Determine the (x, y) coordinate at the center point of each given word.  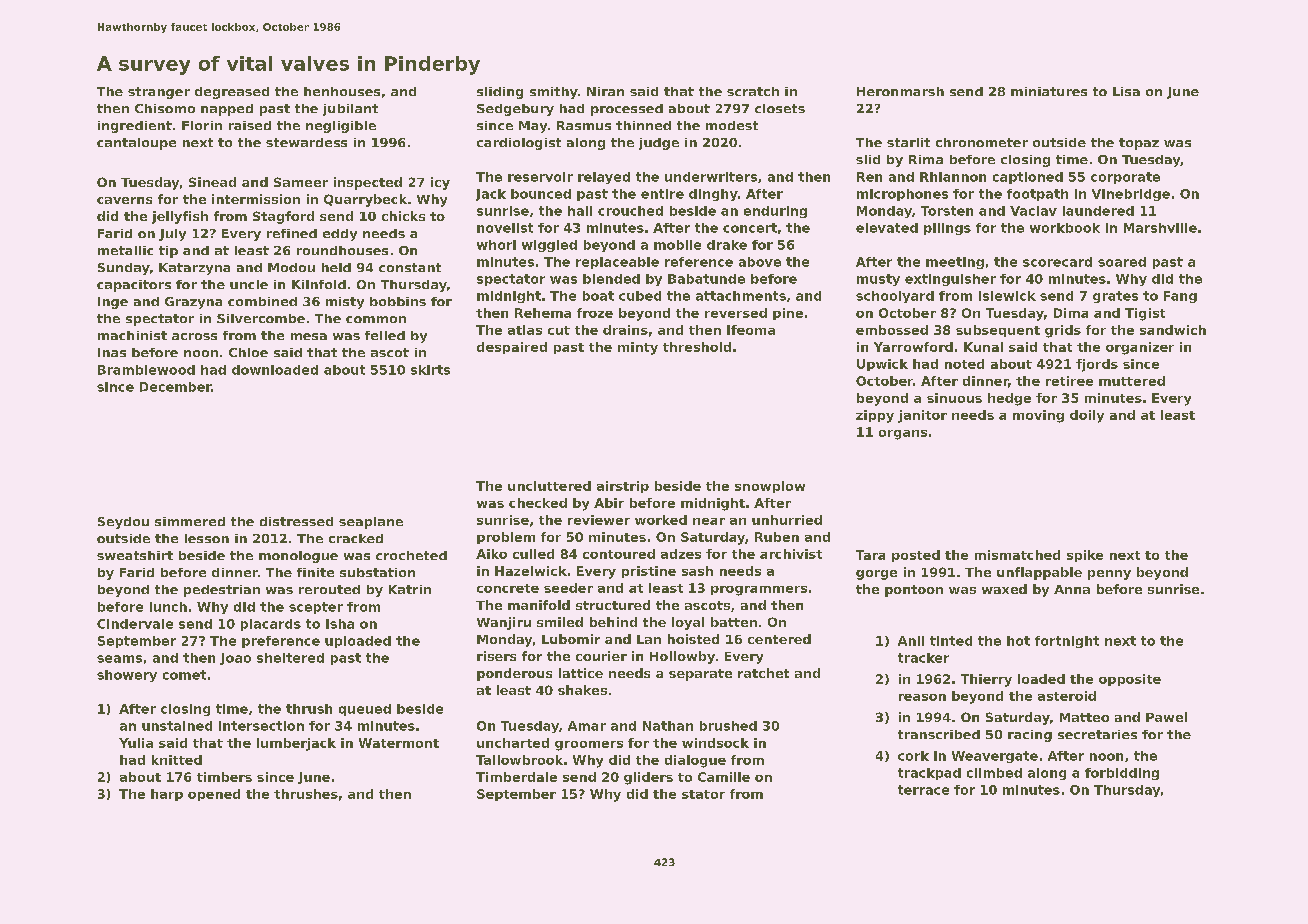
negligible (341, 127)
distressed (296, 521)
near (709, 521)
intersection (261, 726)
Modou (291, 267)
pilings (947, 229)
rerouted (329, 589)
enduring (775, 212)
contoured (619, 554)
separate (700, 675)
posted (916, 556)
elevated (887, 228)
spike (1085, 556)
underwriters (711, 177)
